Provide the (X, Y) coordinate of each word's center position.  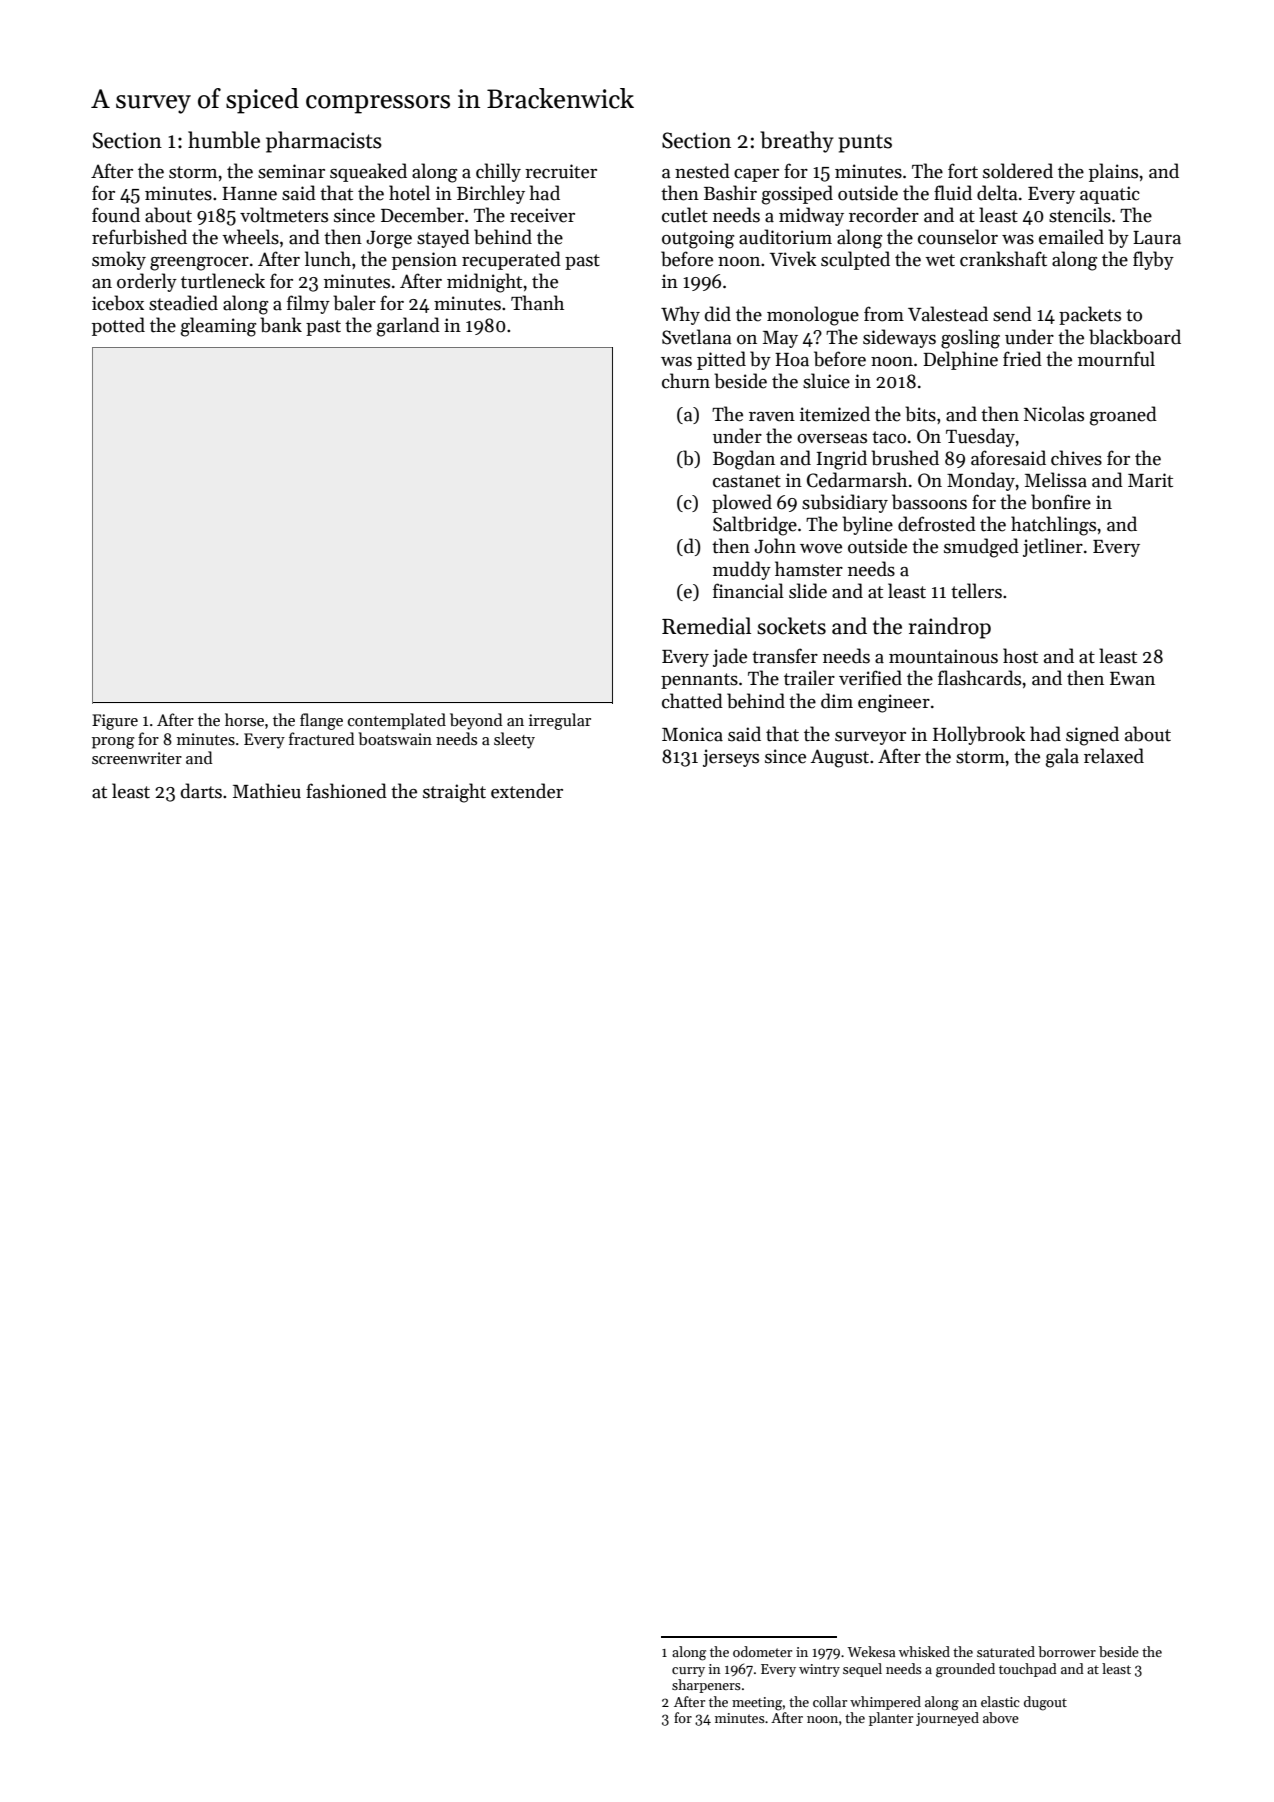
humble (224, 140)
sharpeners (706, 1686)
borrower (1067, 1651)
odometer (762, 1651)
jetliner (1053, 547)
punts (865, 143)
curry (688, 1672)
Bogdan (744, 460)
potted (118, 326)
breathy (796, 142)
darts (201, 791)
